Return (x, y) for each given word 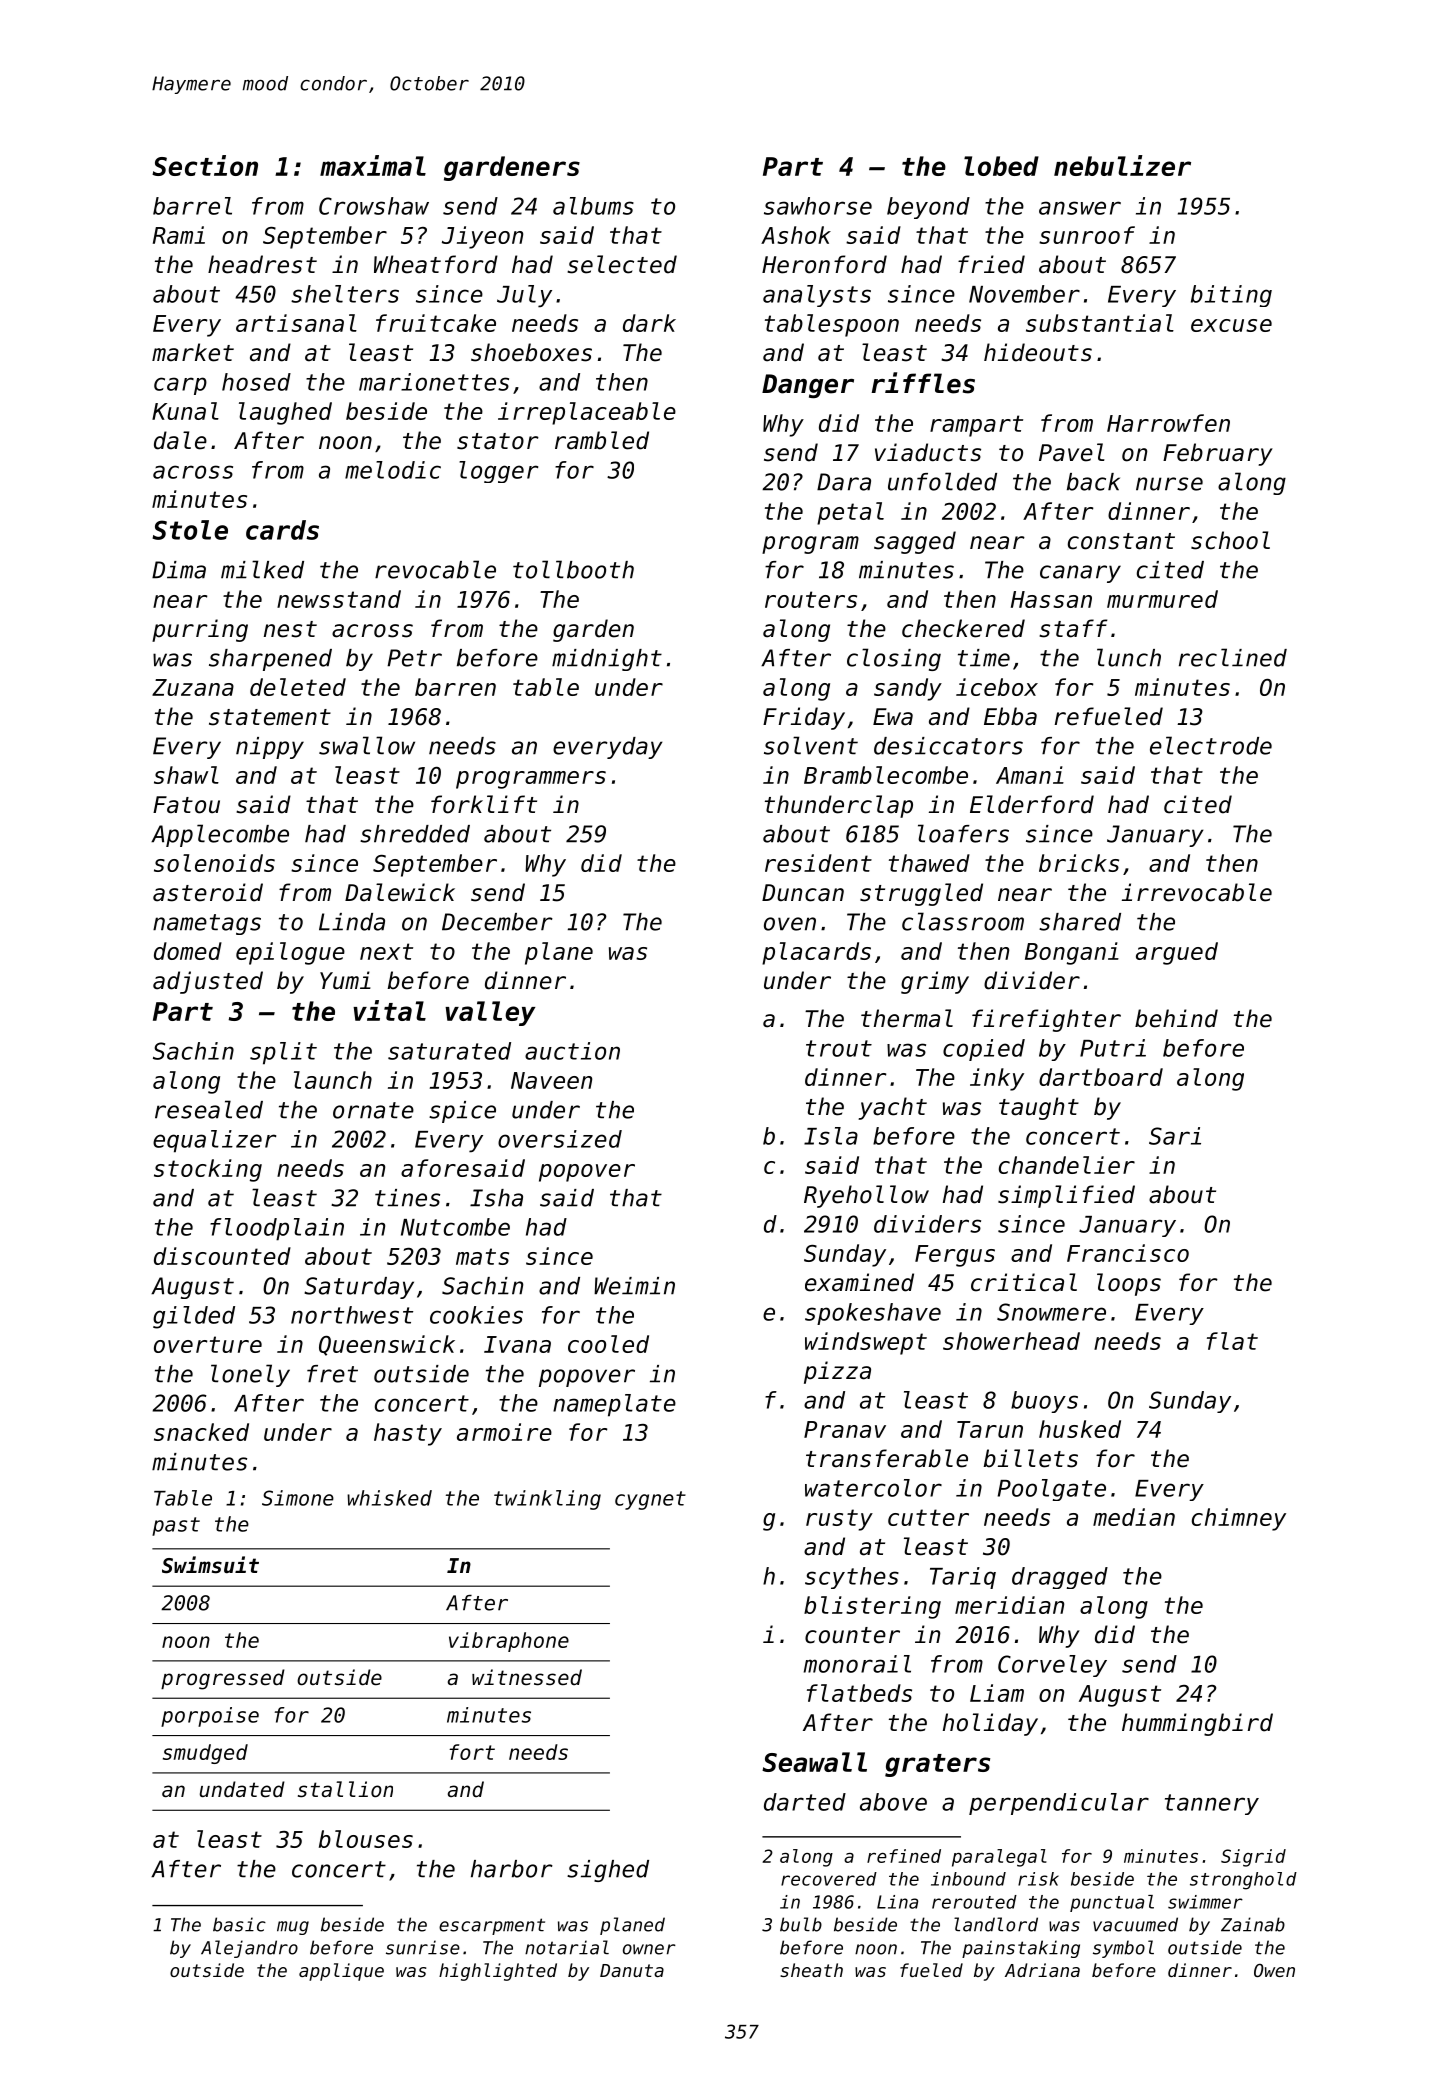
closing (894, 659)
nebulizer (1122, 165)
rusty (839, 1520)
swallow (367, 745)
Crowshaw (374, 206)
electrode (1211, 745)
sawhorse (818, 206)
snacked (201, 1432)
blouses (366, 1839)
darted (805, 1802)
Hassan (1051, 599)
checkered (963, 628)
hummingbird (1197, 1724)
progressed (223, 1679)
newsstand (339, 599)
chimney (1239, 1519)
